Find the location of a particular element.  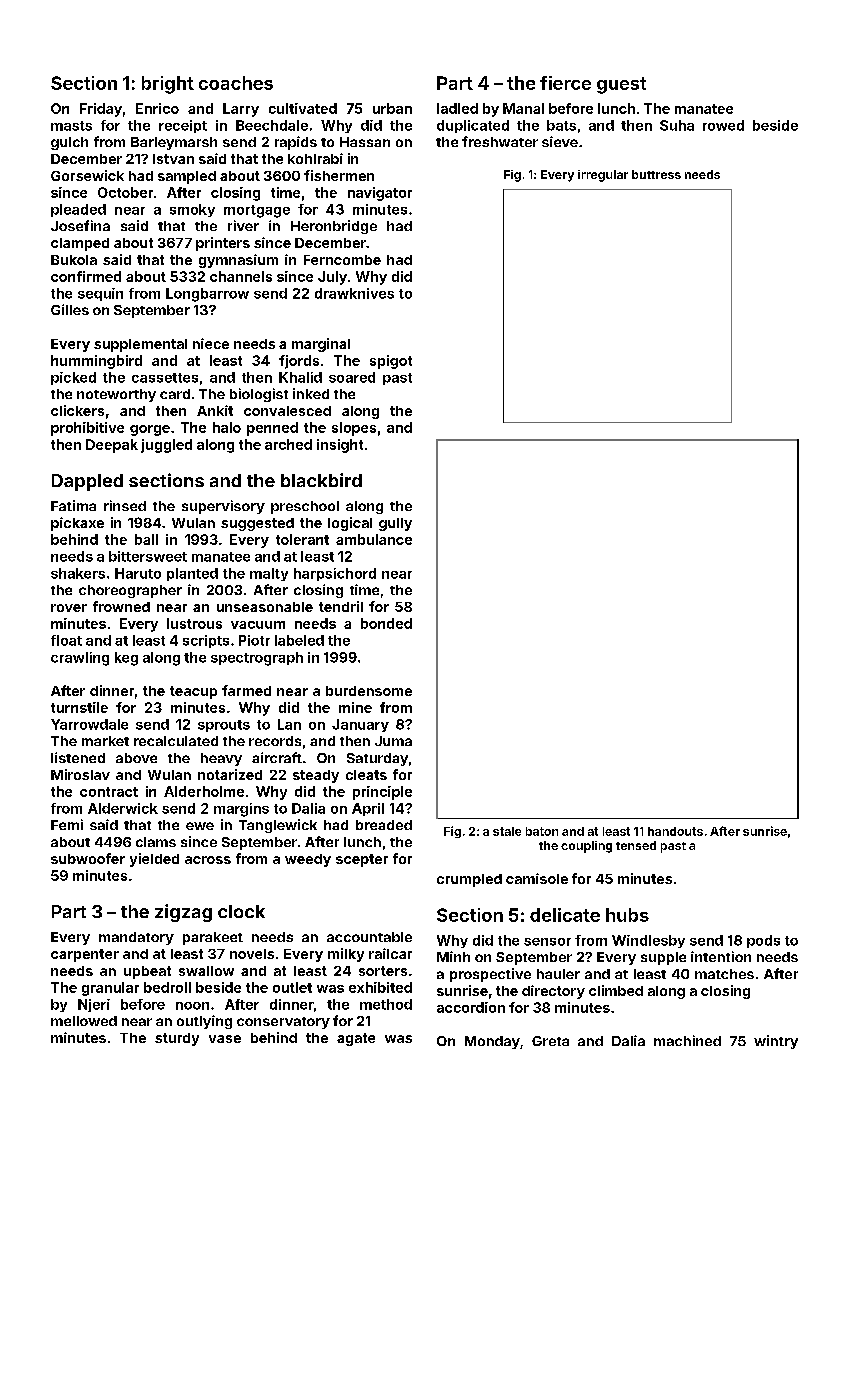

gully is located at coordinates (395, 524).
